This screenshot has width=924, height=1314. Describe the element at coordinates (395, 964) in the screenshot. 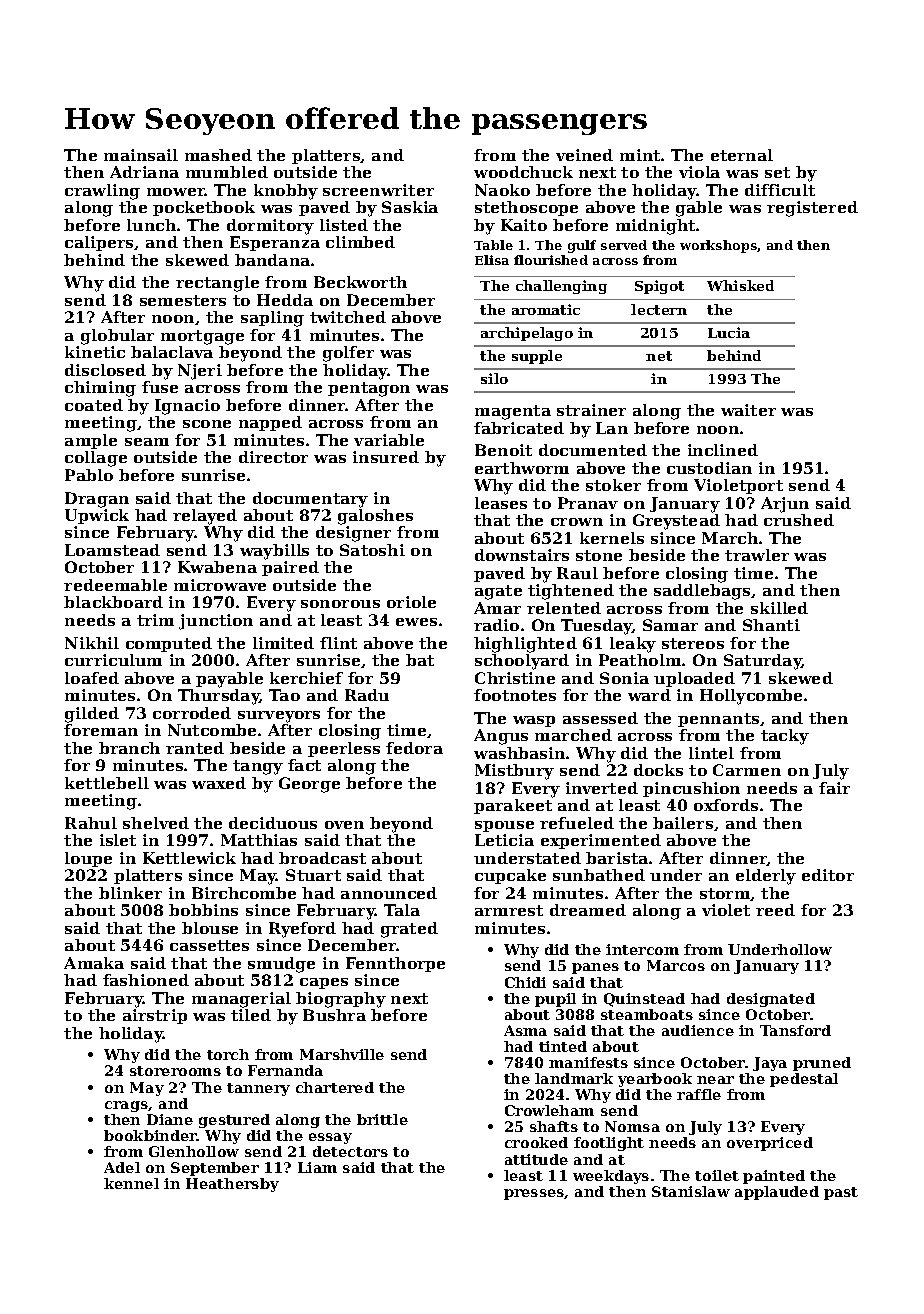

I see `Fennthorpe` at that location.
